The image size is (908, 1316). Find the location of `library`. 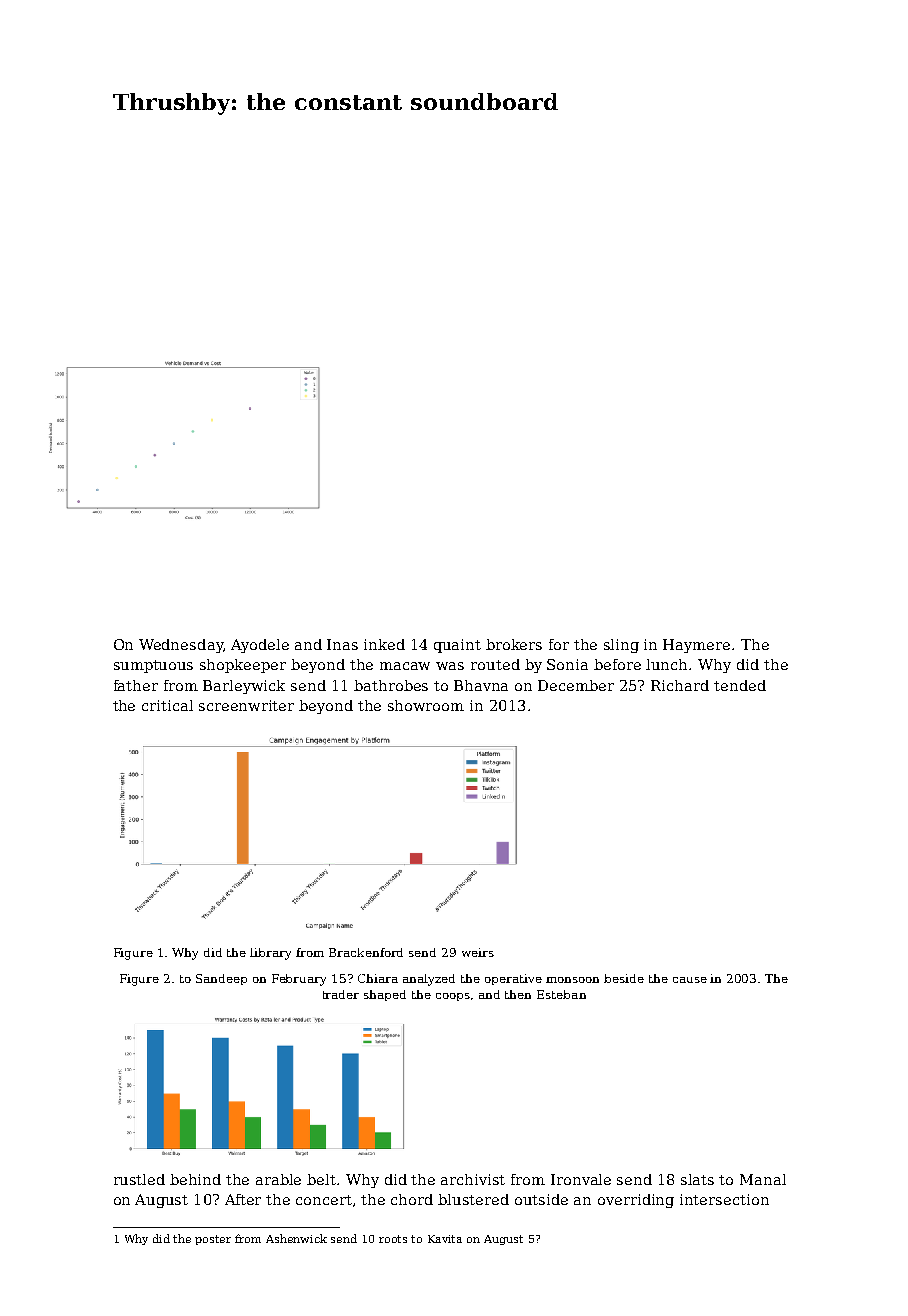

library is located at coordinates (270, 954).
